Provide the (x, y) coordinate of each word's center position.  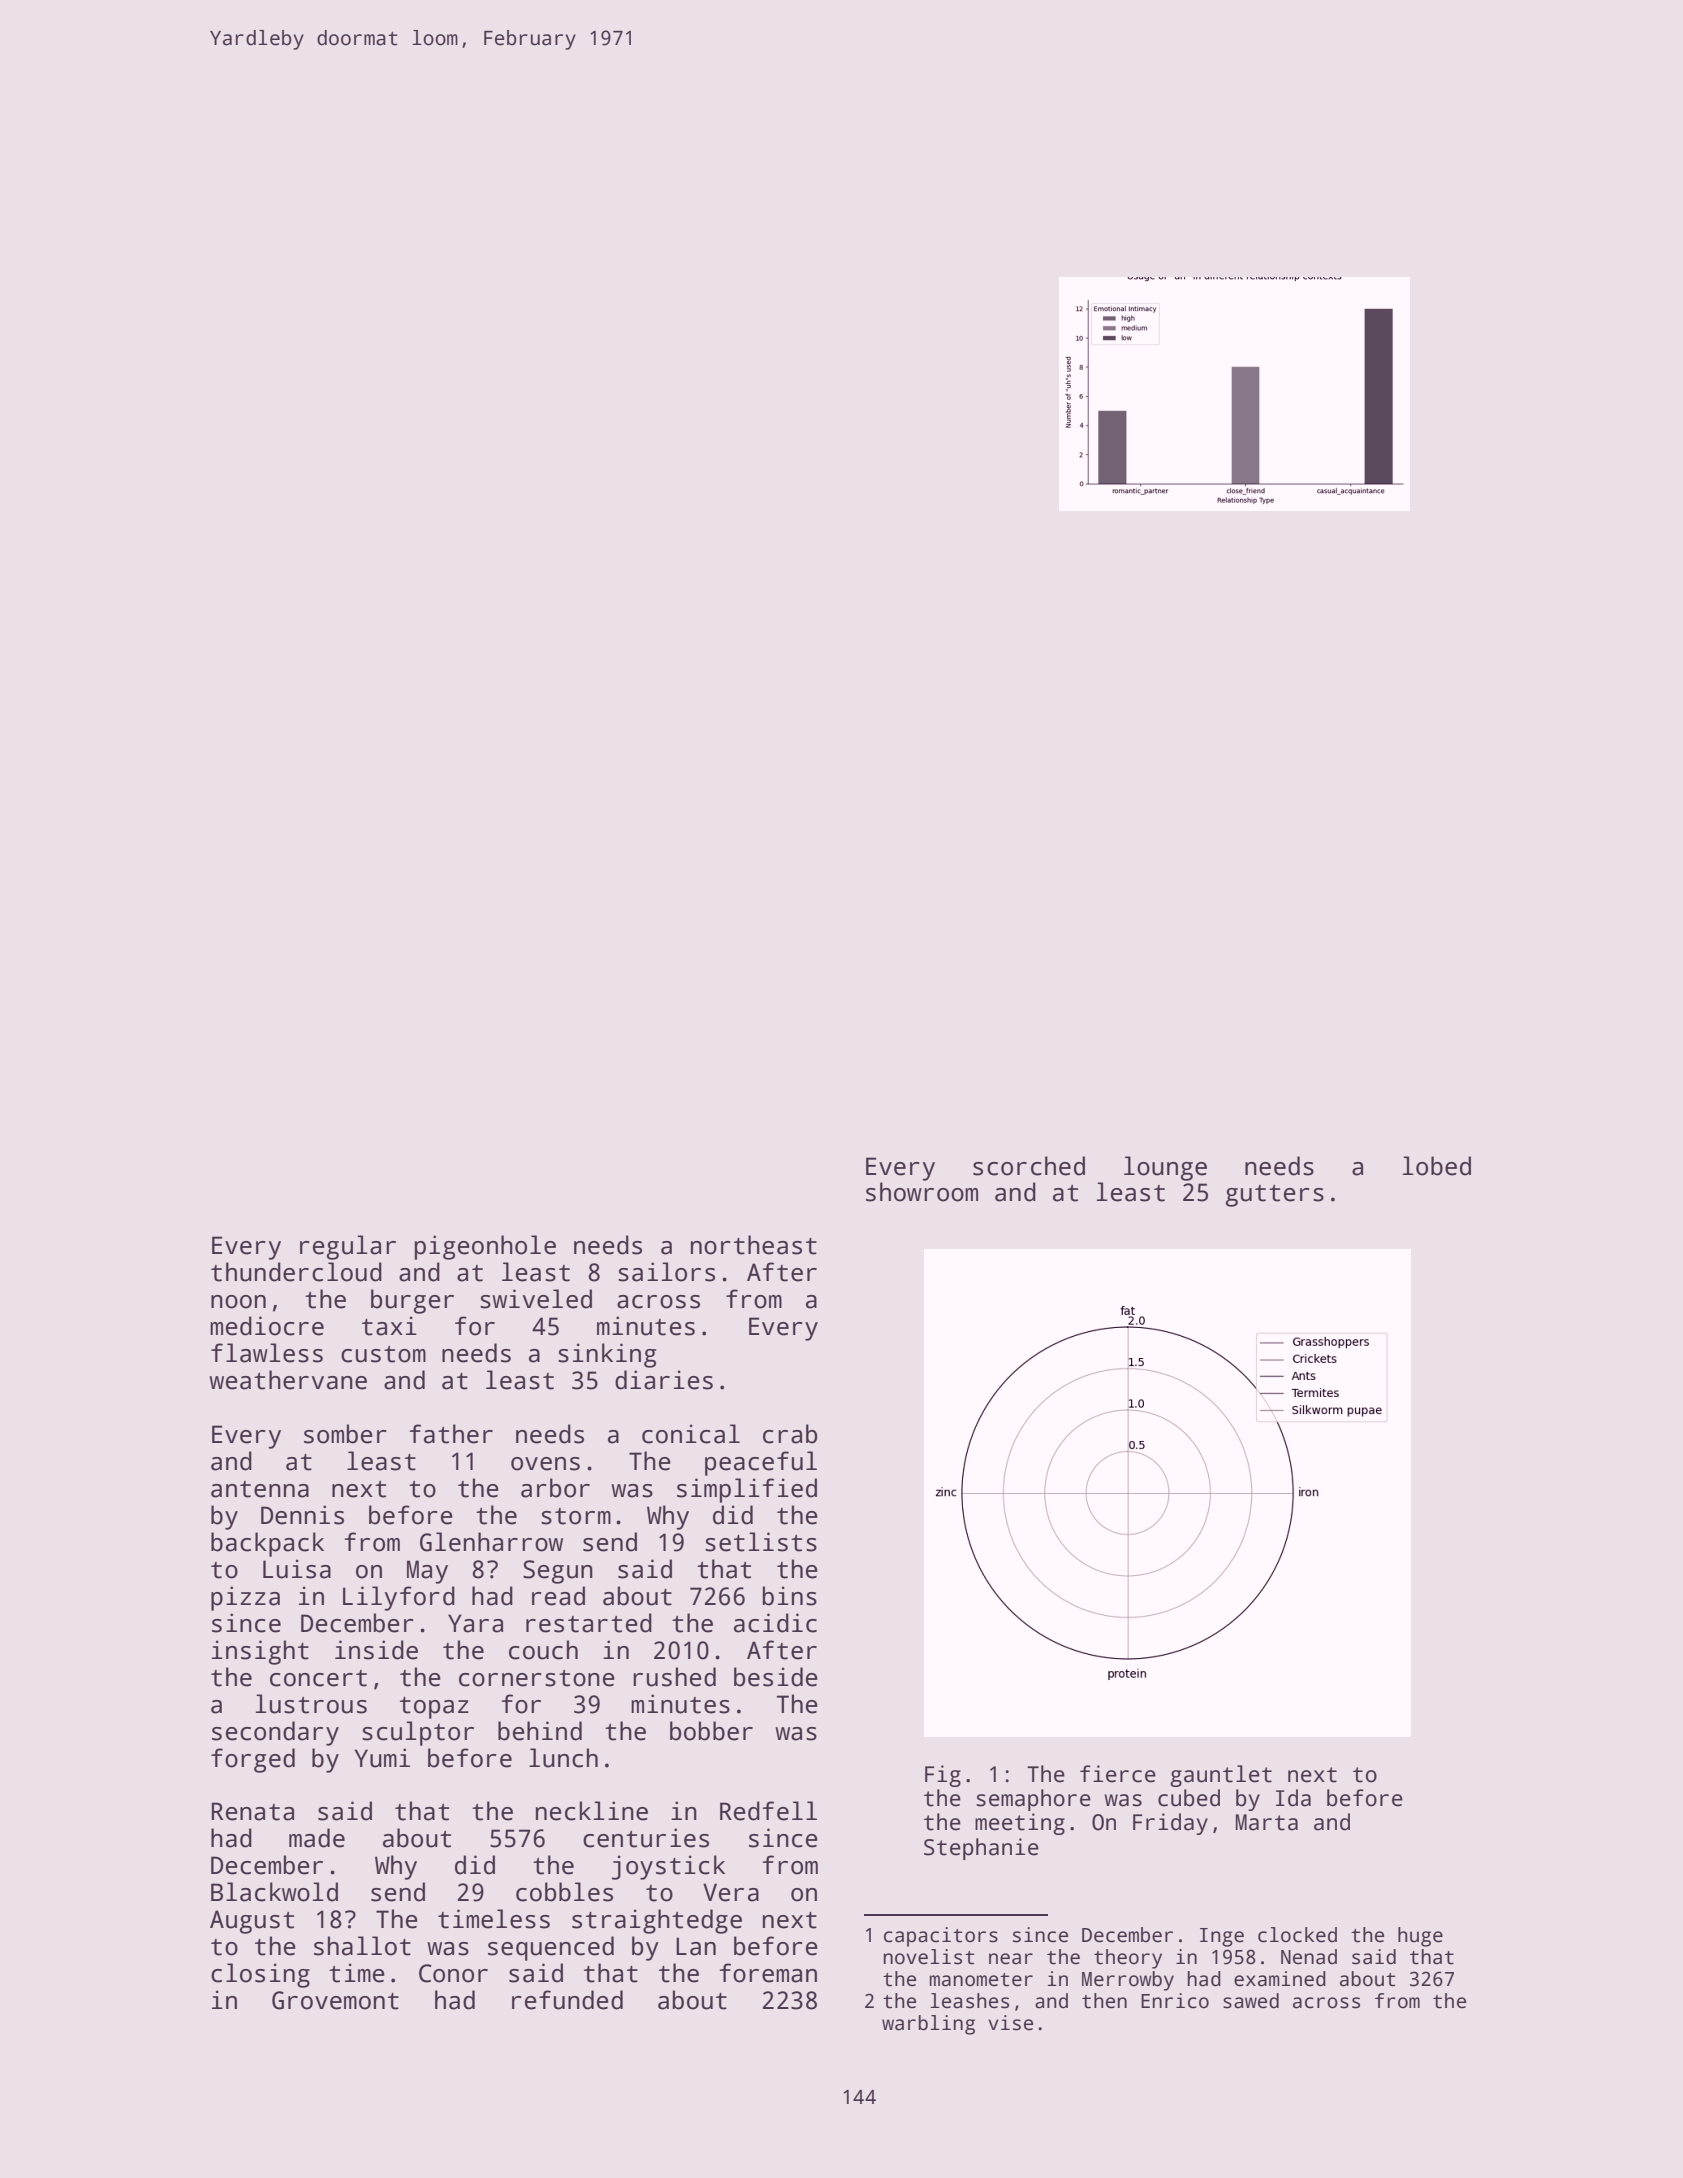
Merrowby (1128, 1981)
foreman (768, 1973)
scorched (1029, 1166)
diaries (664, 1380)
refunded (567, 2000)
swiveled (536, 1299)
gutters (1275, 1196)
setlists (761, 1542)
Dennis (302, 1515)
